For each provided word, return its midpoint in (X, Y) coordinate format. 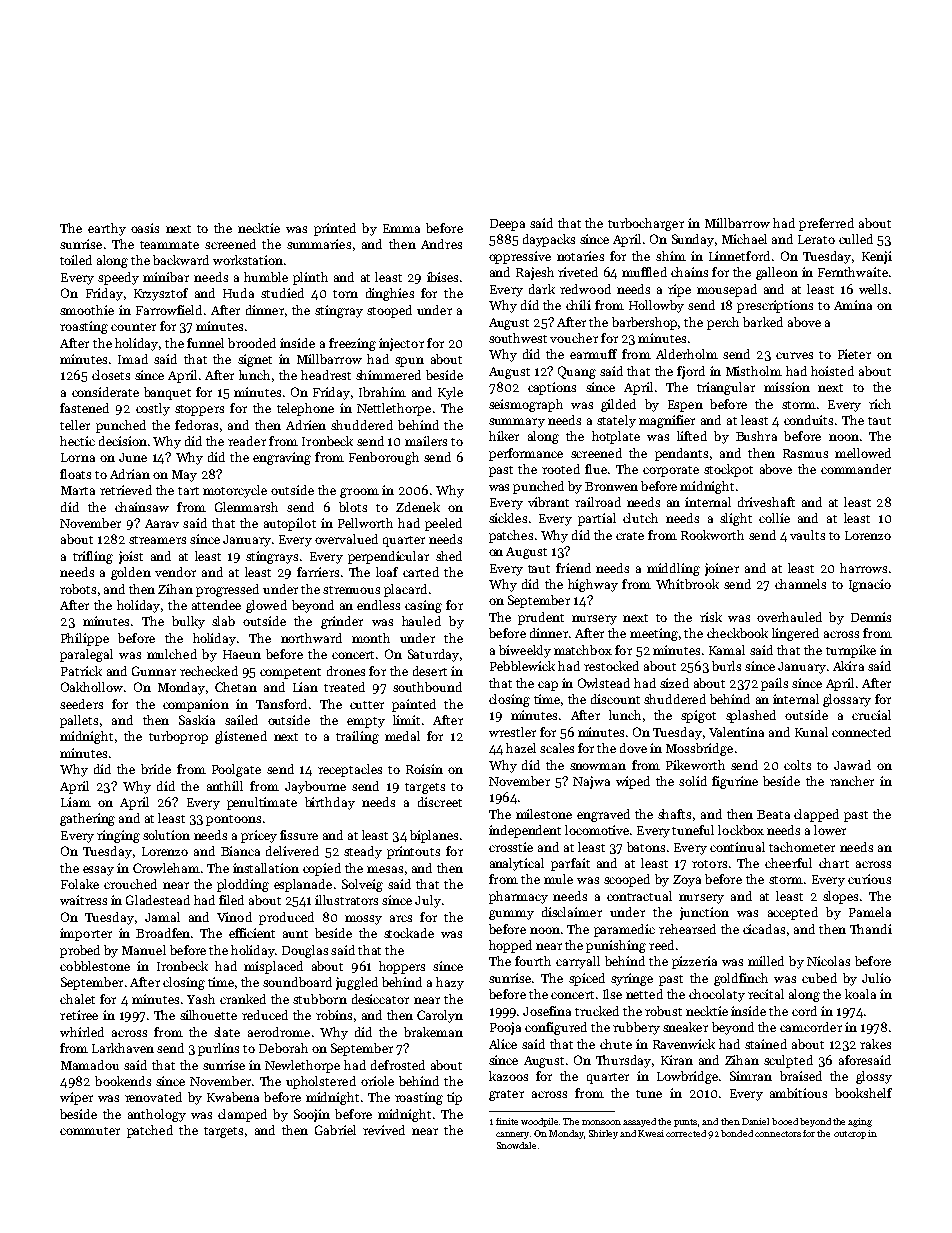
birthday (330, 803)
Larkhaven (123, 1048)
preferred (826, 224)
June (133, 457)
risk (711, 617)
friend (573, 568)
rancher (852, 781)
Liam (76, 802)
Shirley (603, 1134)
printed (335, 229)
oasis (145, 228)
